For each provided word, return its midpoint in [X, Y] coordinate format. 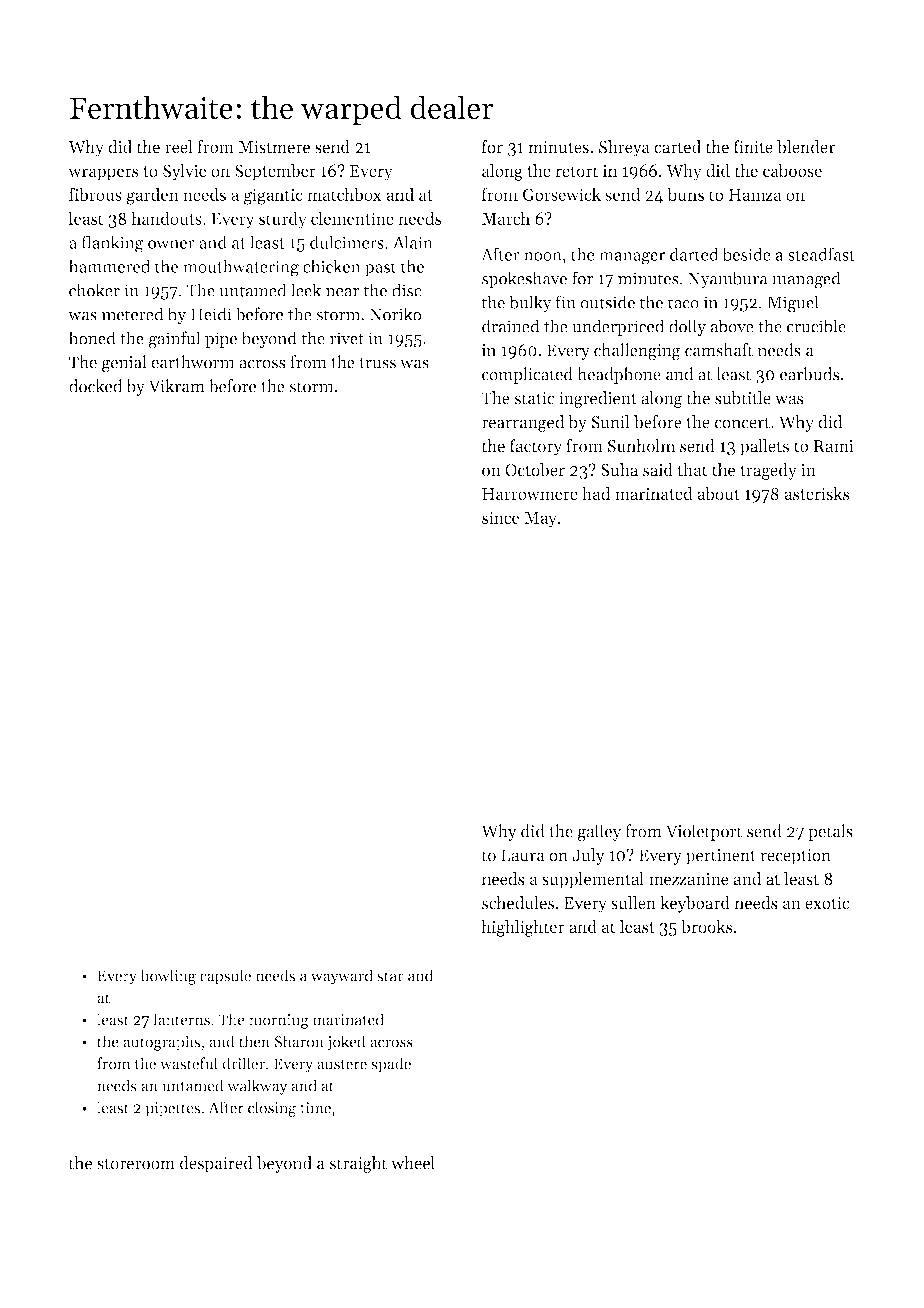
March [506, 218]
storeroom [136, 1164]
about [718, 493]
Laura [523, 855]
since [500, 517]
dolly [687, 327]
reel [179, 146]
